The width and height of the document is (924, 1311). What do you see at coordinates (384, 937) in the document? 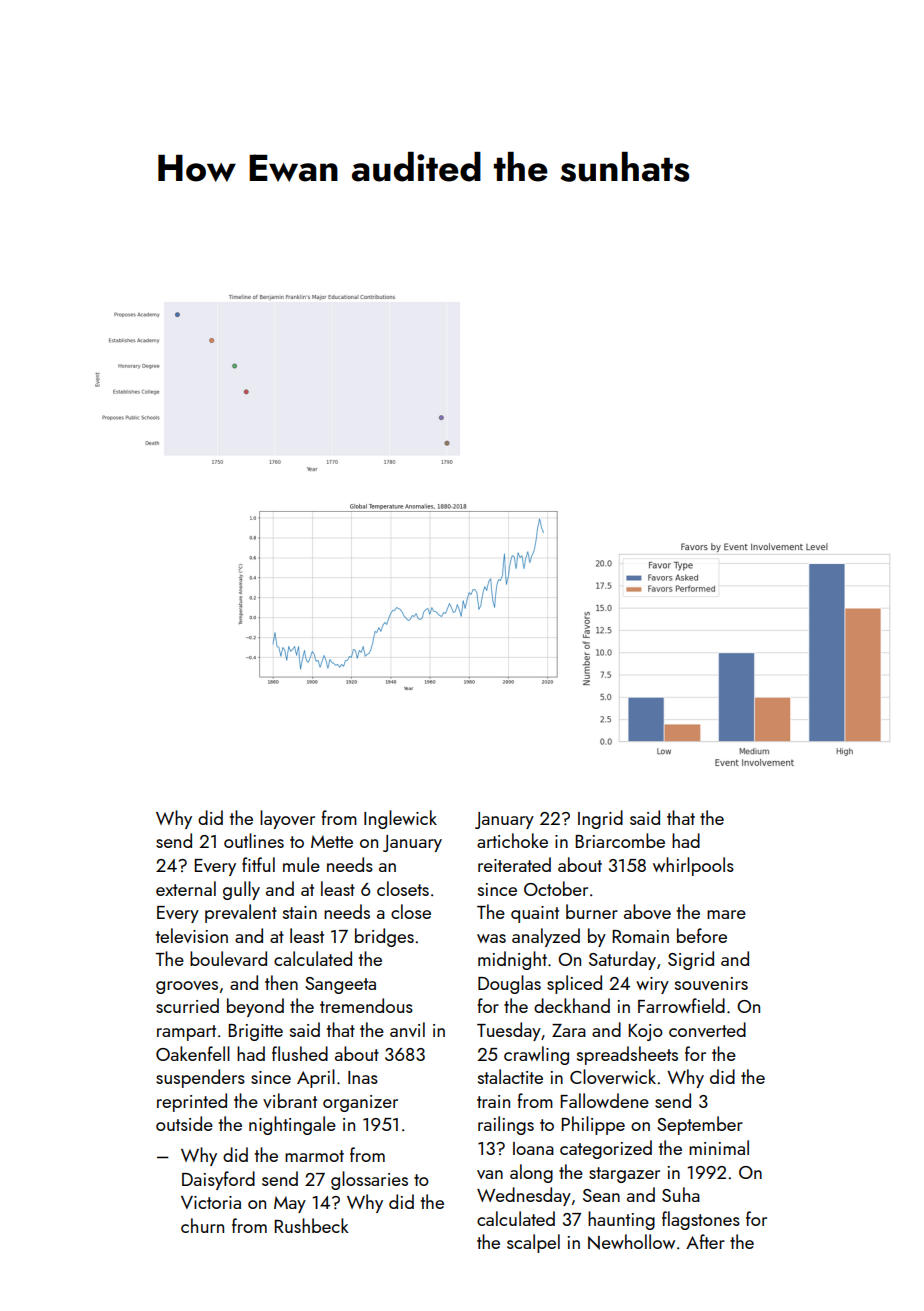
I see `bridges` at bounding box center [384, 937].
